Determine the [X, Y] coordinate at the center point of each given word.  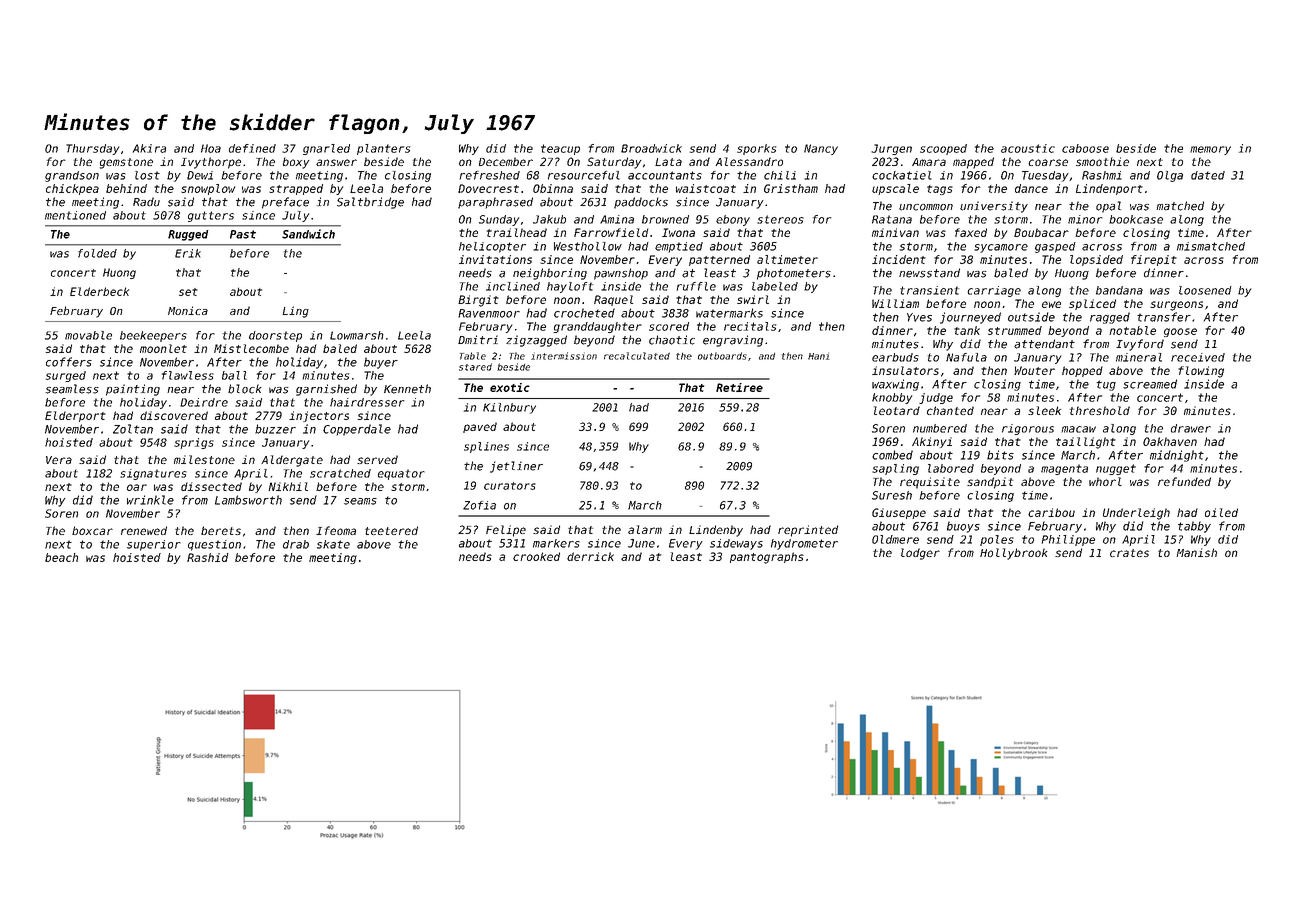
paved [480, 427]
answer [336, 162]
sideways [736, 544]
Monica [188, 310]
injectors [319, 416]
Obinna [553, 188]
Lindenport [1109, 189]
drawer [1191, 428]
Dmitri [478, 339]
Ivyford [1140, 345]
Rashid [208, 557]
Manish [1196, 552]
